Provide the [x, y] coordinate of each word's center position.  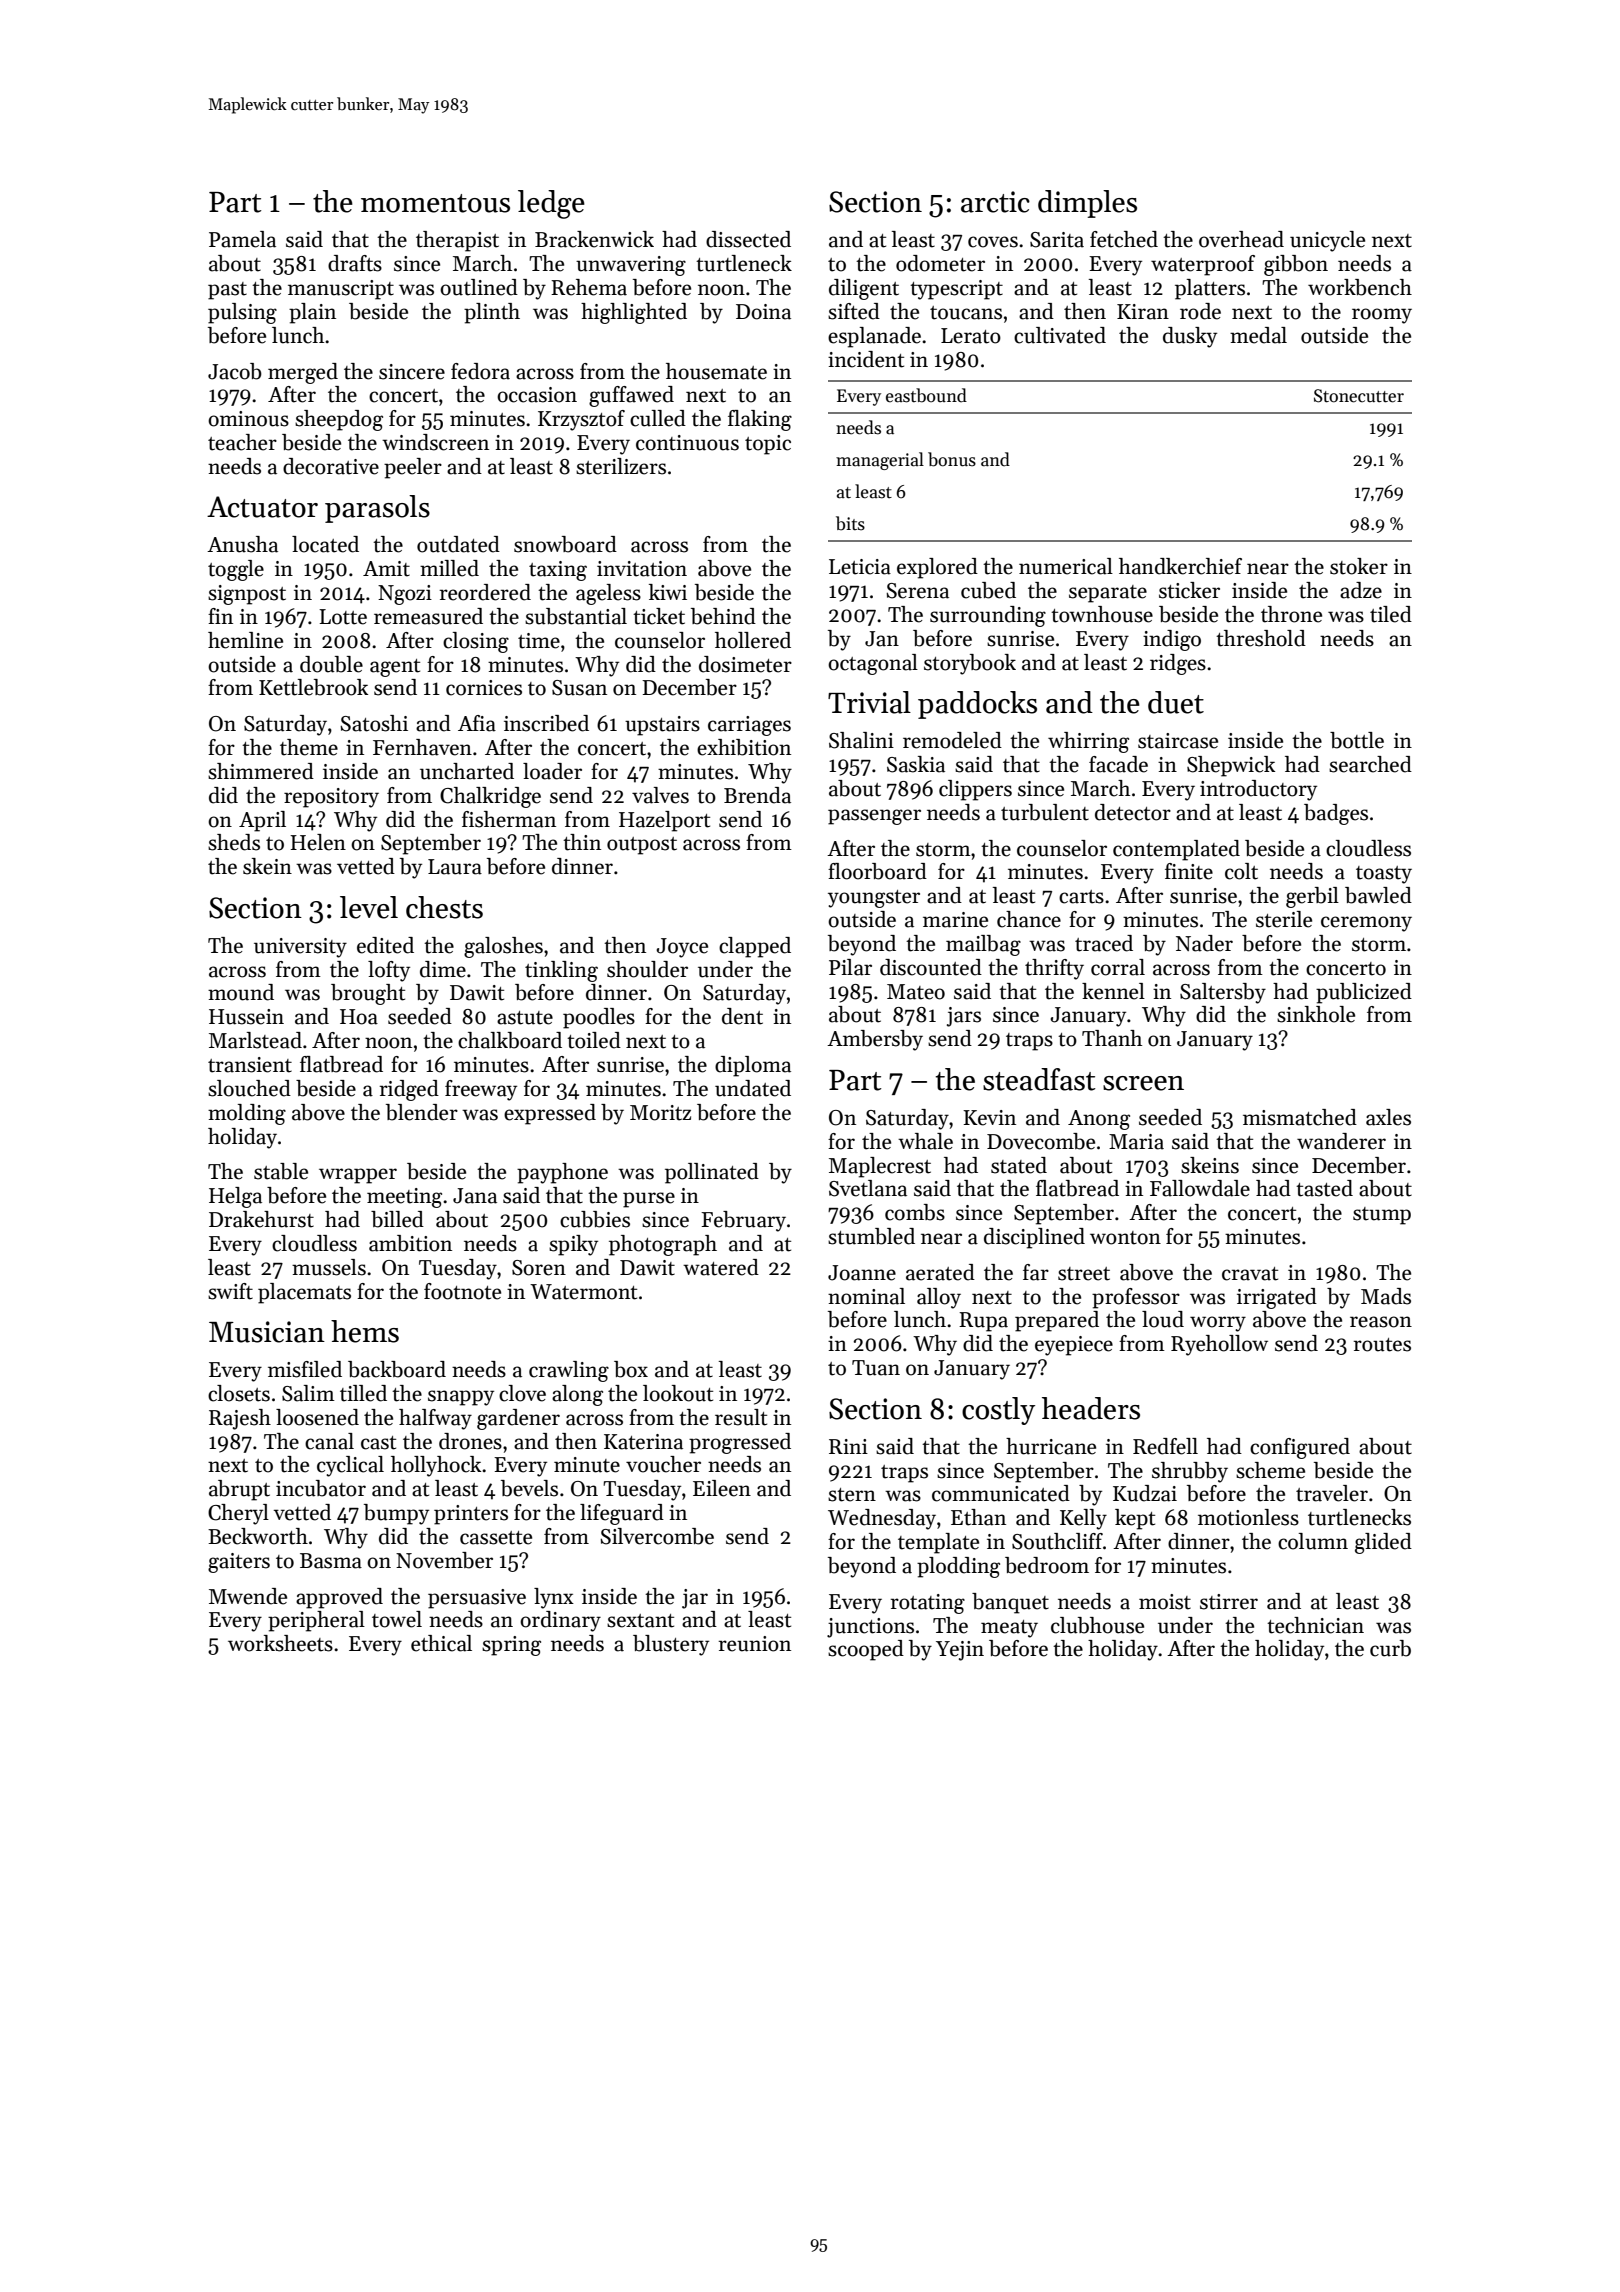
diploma [753, 1066]
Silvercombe [657, 1536]
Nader [1204, 943]
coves [993, 242]
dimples [1087, 204]
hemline [245, 640]
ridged [409, 1090]
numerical [1066, 566]
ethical [441, 1643]
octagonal [873, 664]
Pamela [242, 239]
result [741, 1417]
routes [1382, 1345]
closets [239, 1393]
